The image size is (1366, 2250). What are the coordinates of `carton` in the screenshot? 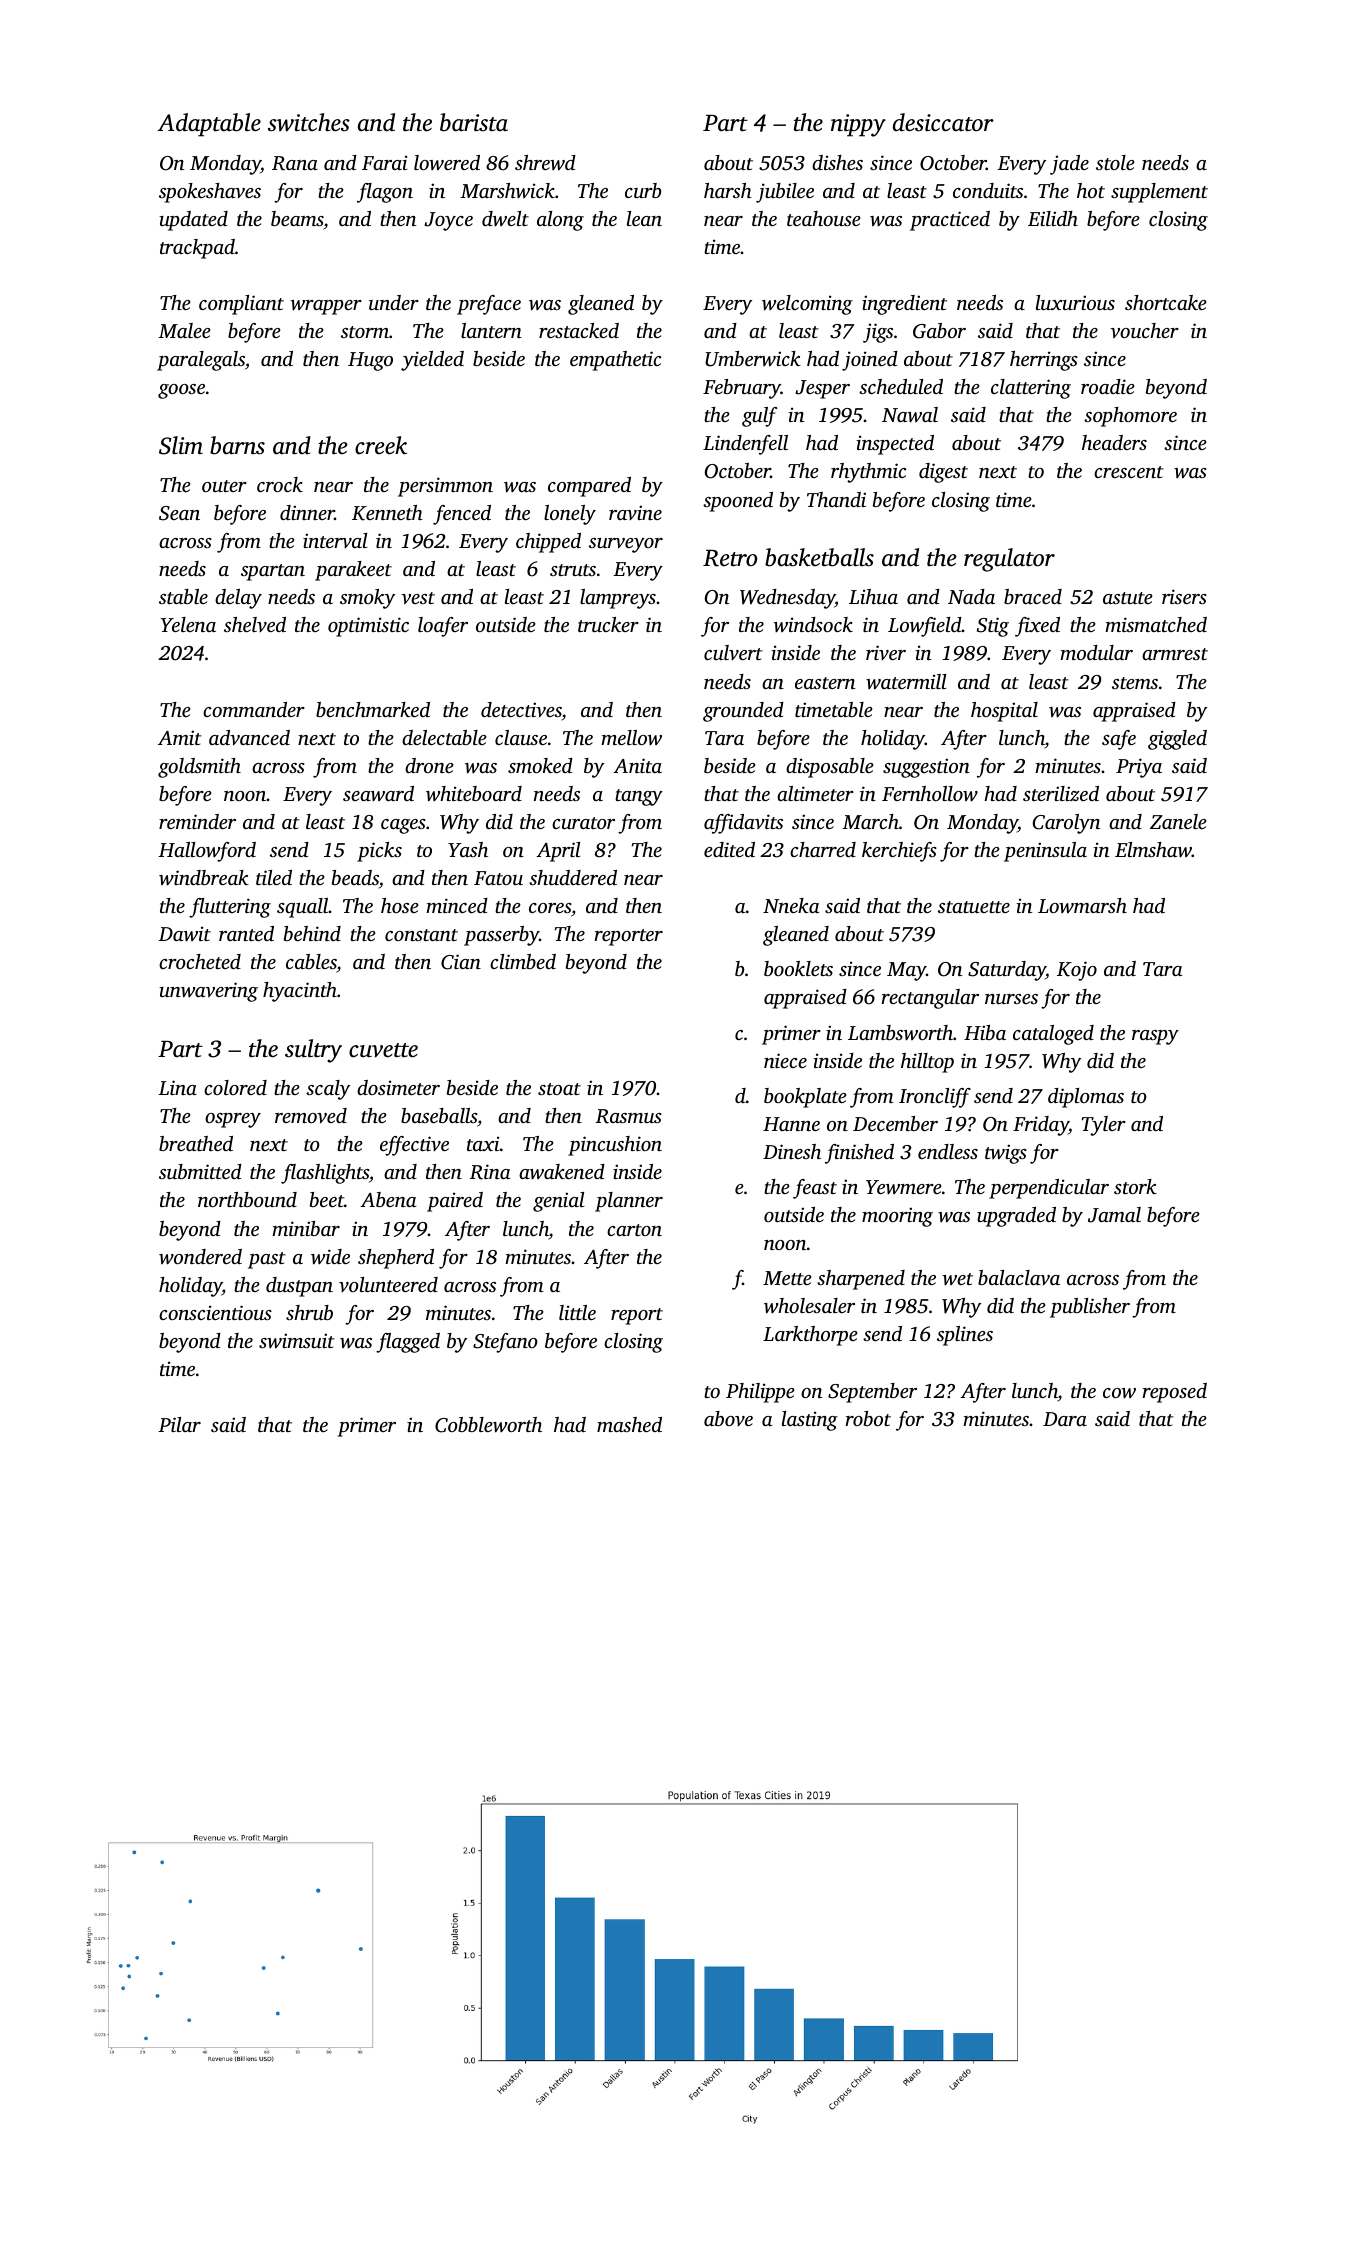 It's located at (634, 1230).
